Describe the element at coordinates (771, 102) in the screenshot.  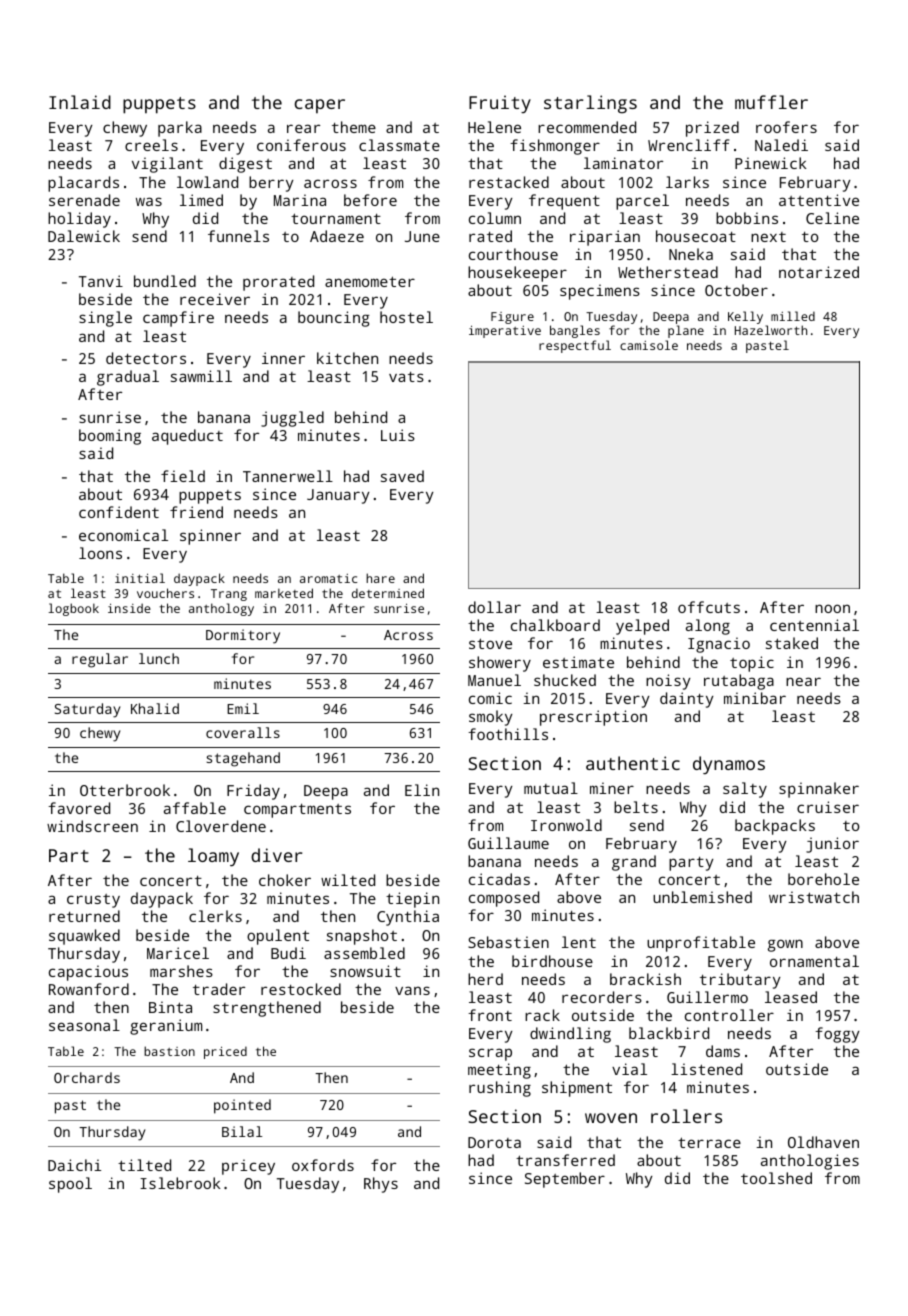
I see `muffler` at that location.
